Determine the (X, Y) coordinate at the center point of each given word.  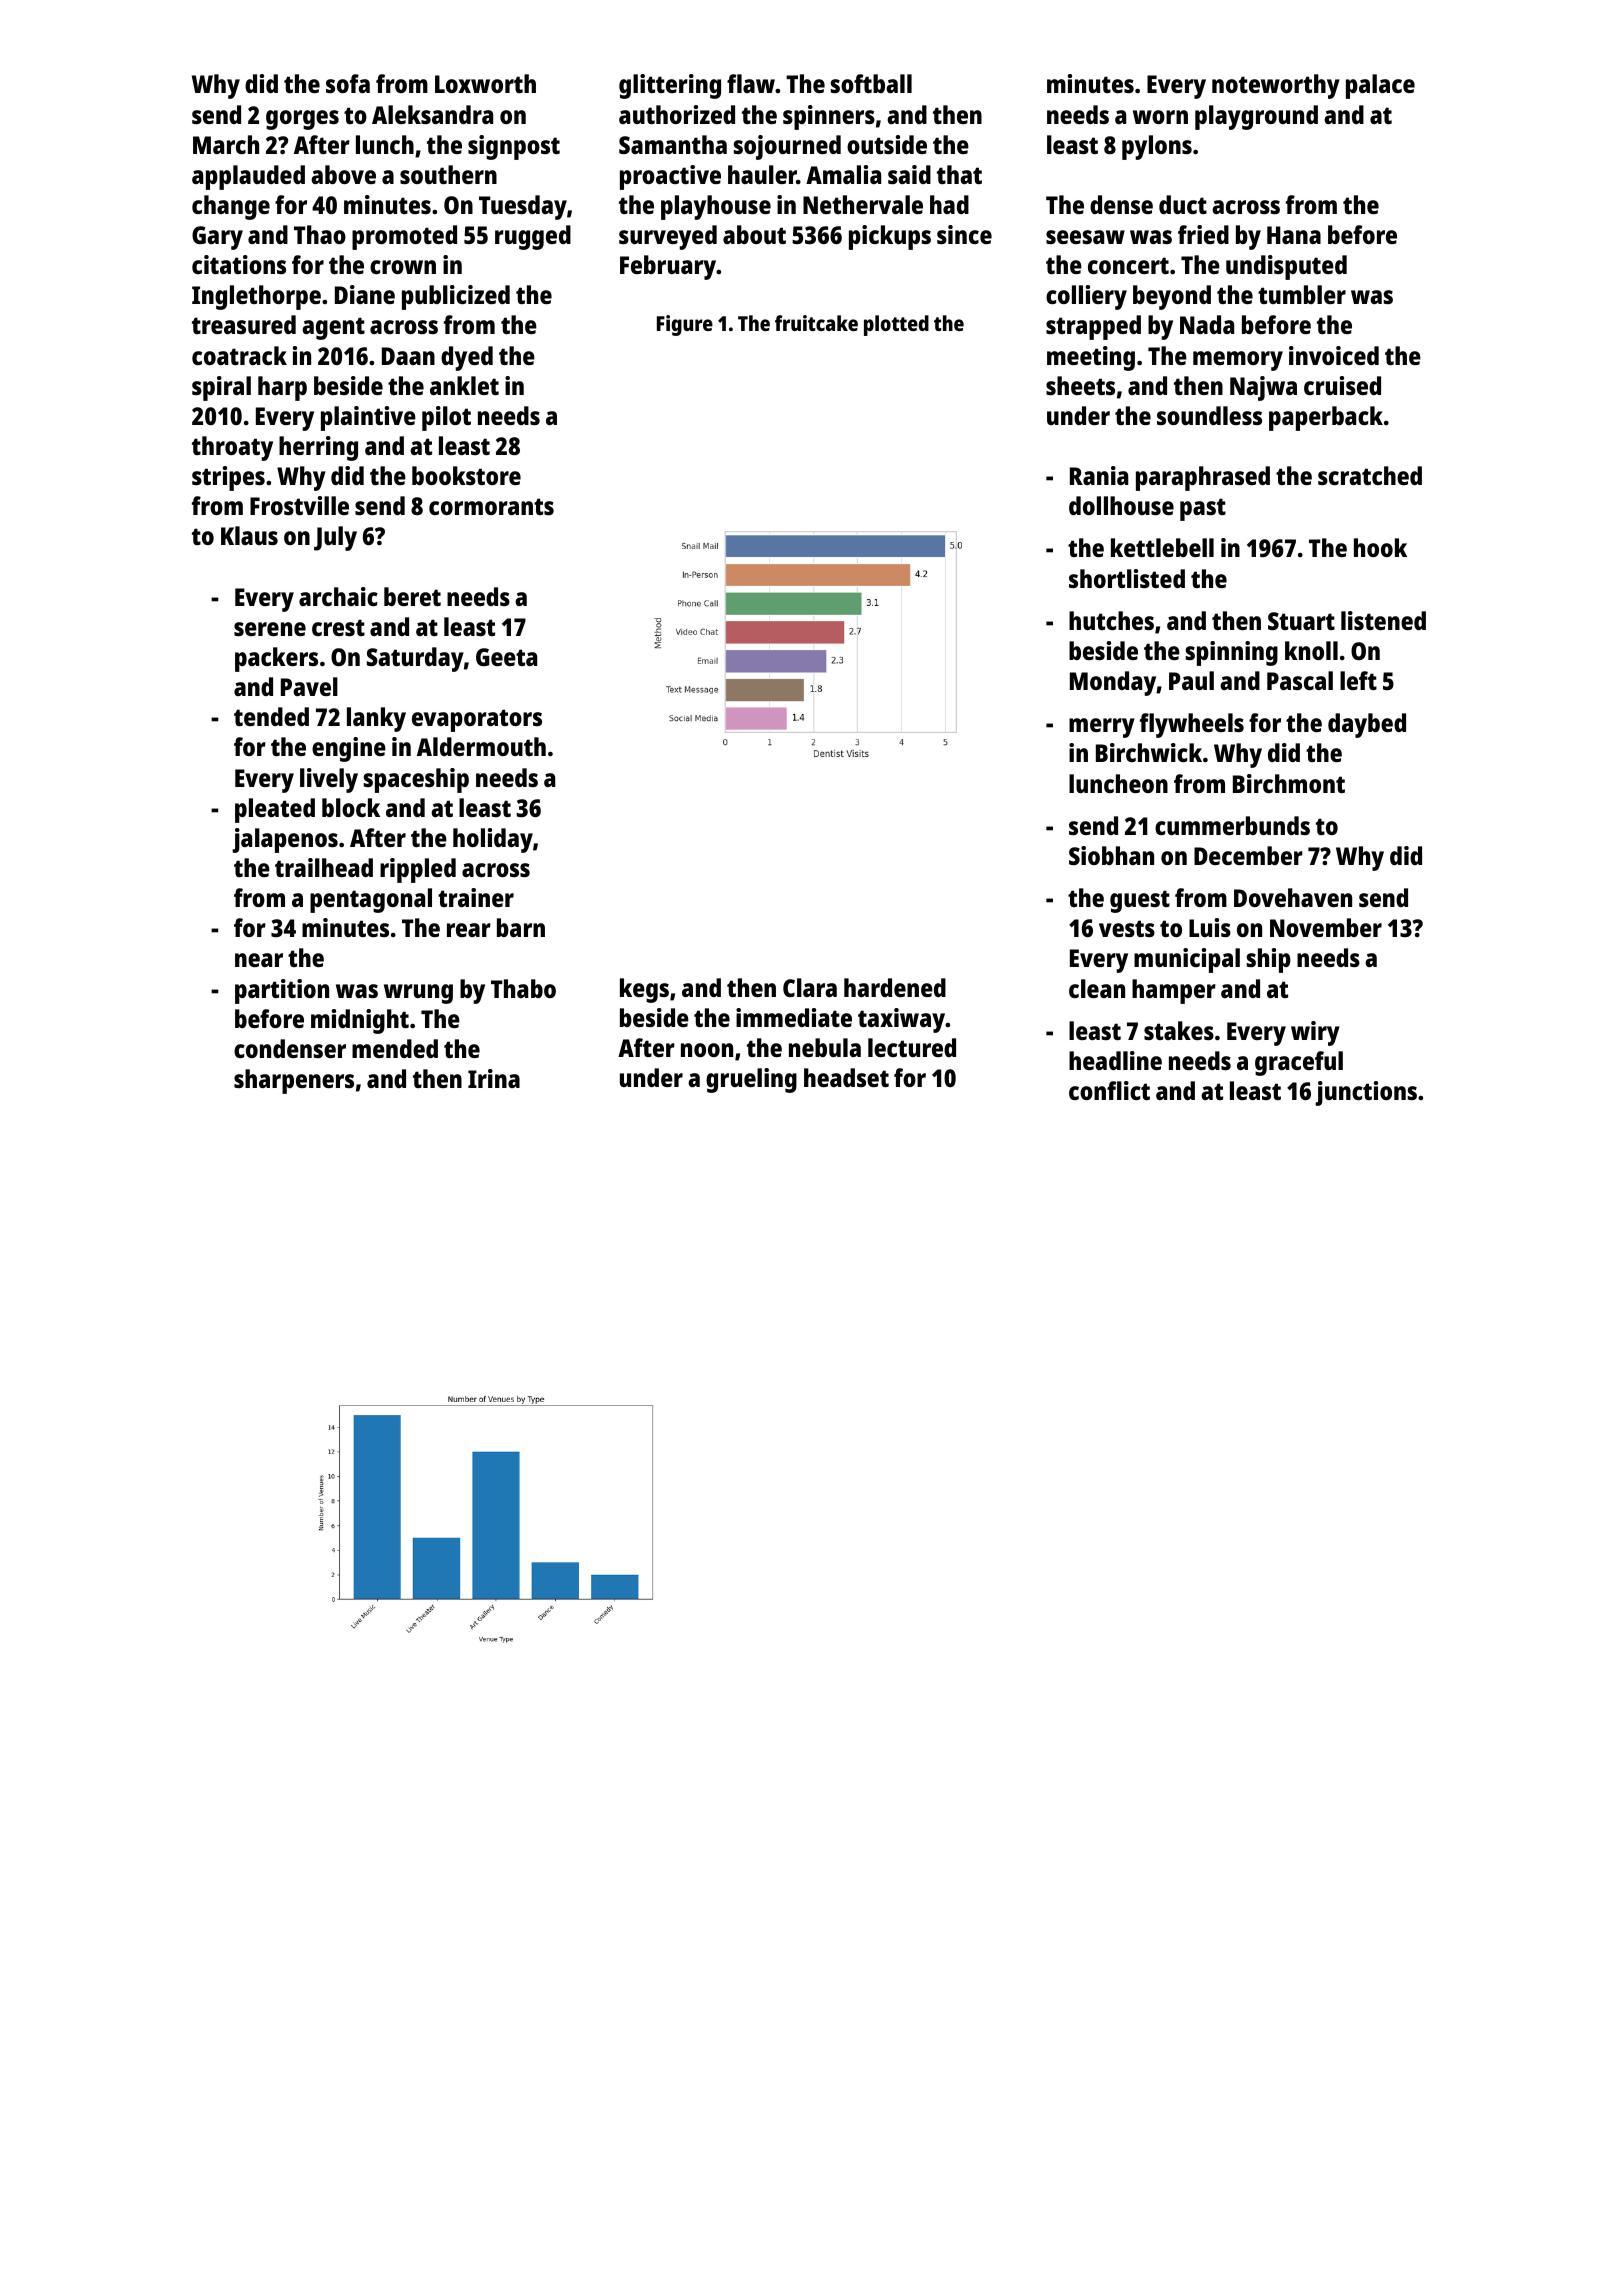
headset (846, 1077)
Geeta (506, 657)
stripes (228, 478)
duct (1183, 204)
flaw (751, 83)
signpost (514, 147)
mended (395, 1048)
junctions (1366, 1093)
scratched (1370, 475)
